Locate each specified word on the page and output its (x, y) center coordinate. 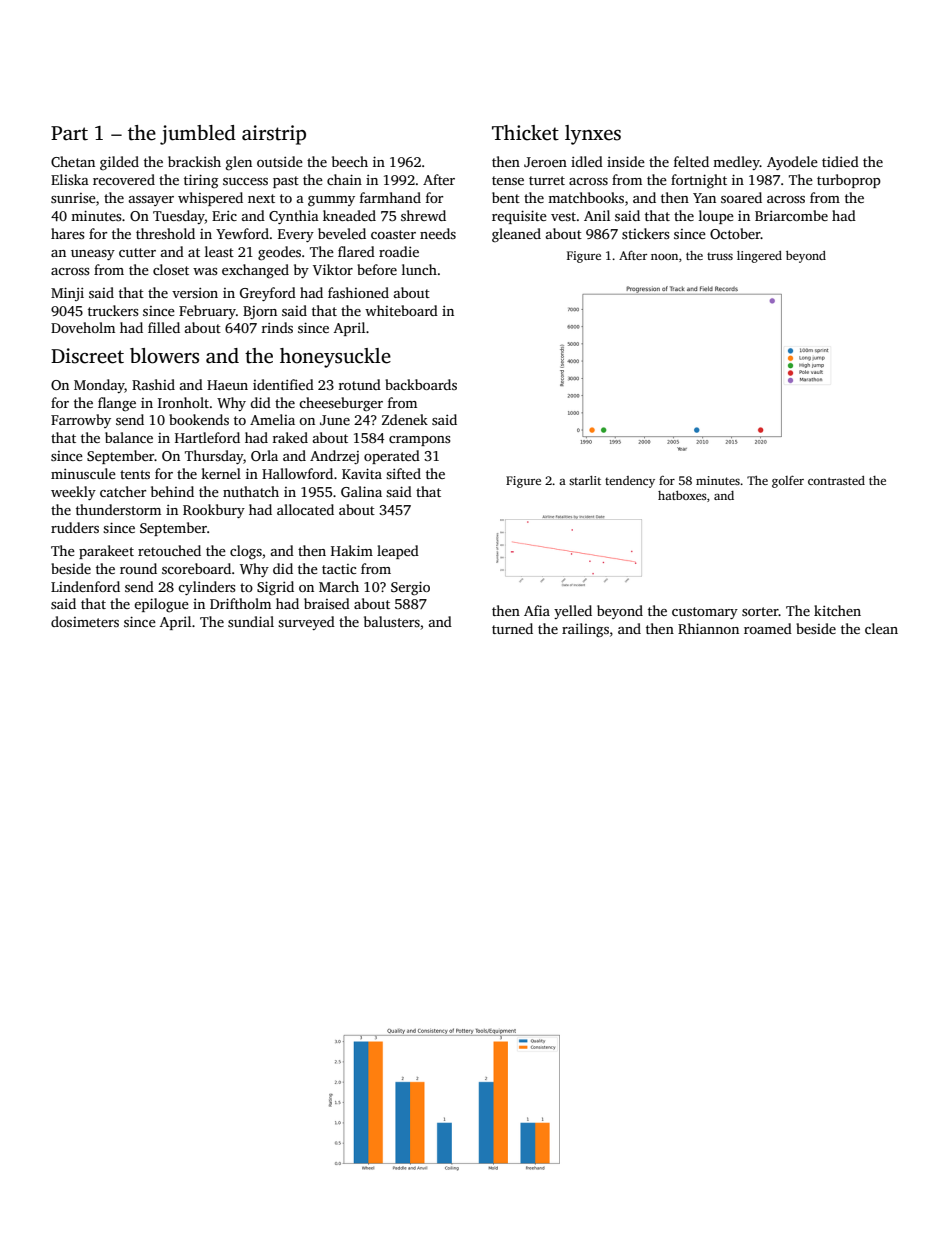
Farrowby (81, 421)
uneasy (93, 255)
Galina (361, 491)
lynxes (593, 135)
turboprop (849, 181)
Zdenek (405, 419)
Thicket (525, 133)
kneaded (349, 215)
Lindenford (85, 586)
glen (239, 163)
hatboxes (682, 495)
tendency (630, 482)
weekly (73, 493)
